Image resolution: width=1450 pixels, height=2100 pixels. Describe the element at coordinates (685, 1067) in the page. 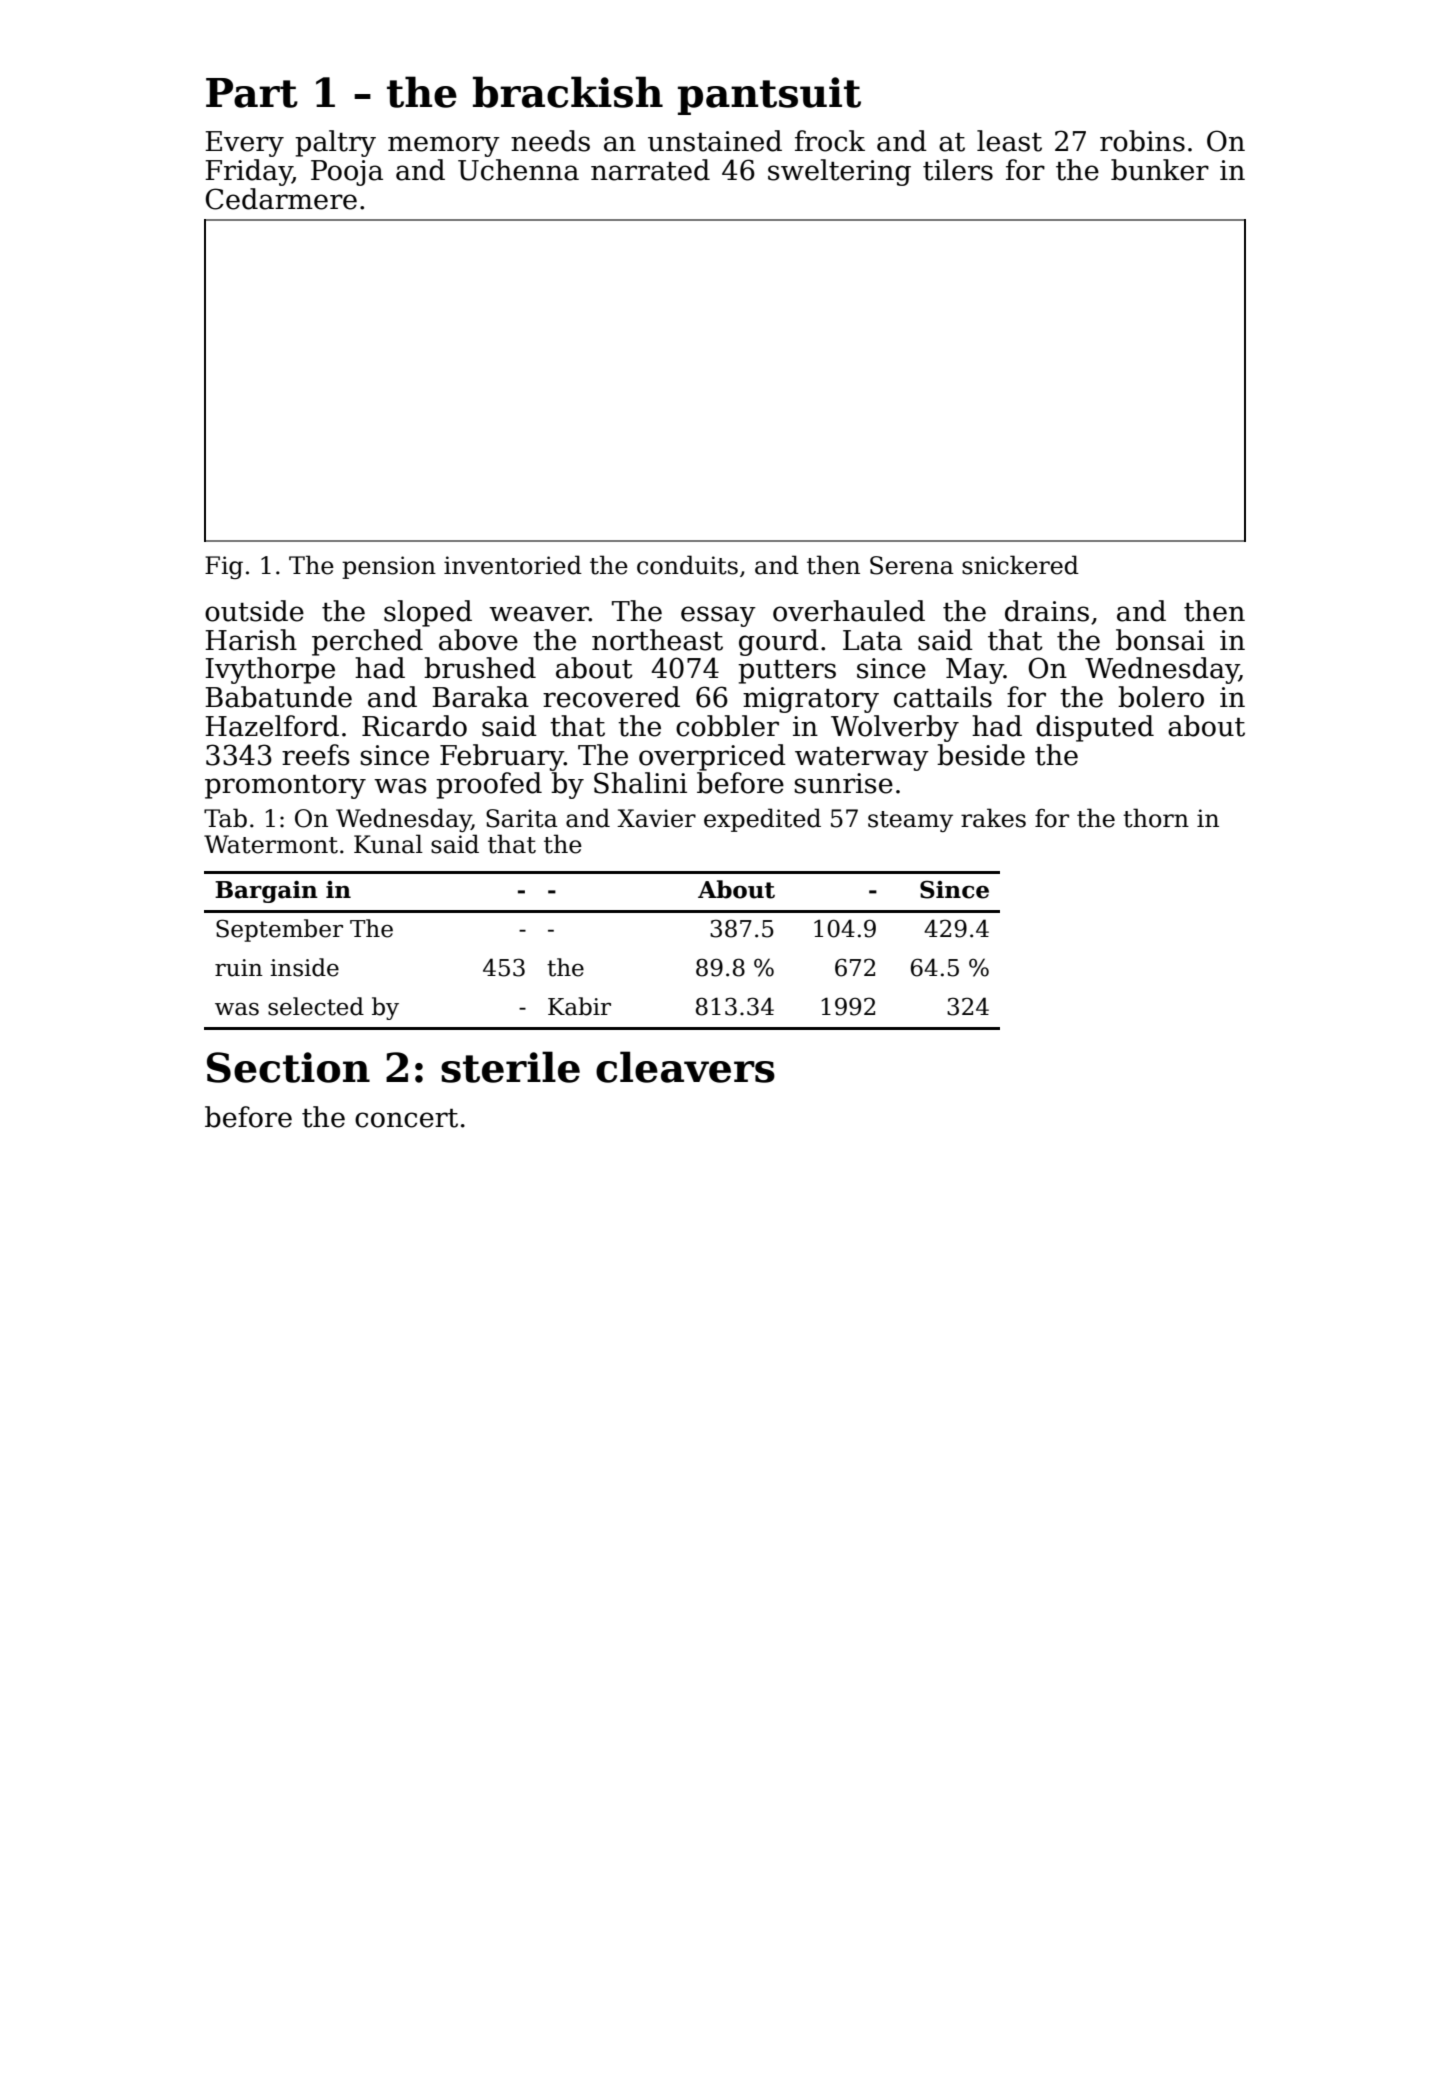

I see `cleavers` at that location.
